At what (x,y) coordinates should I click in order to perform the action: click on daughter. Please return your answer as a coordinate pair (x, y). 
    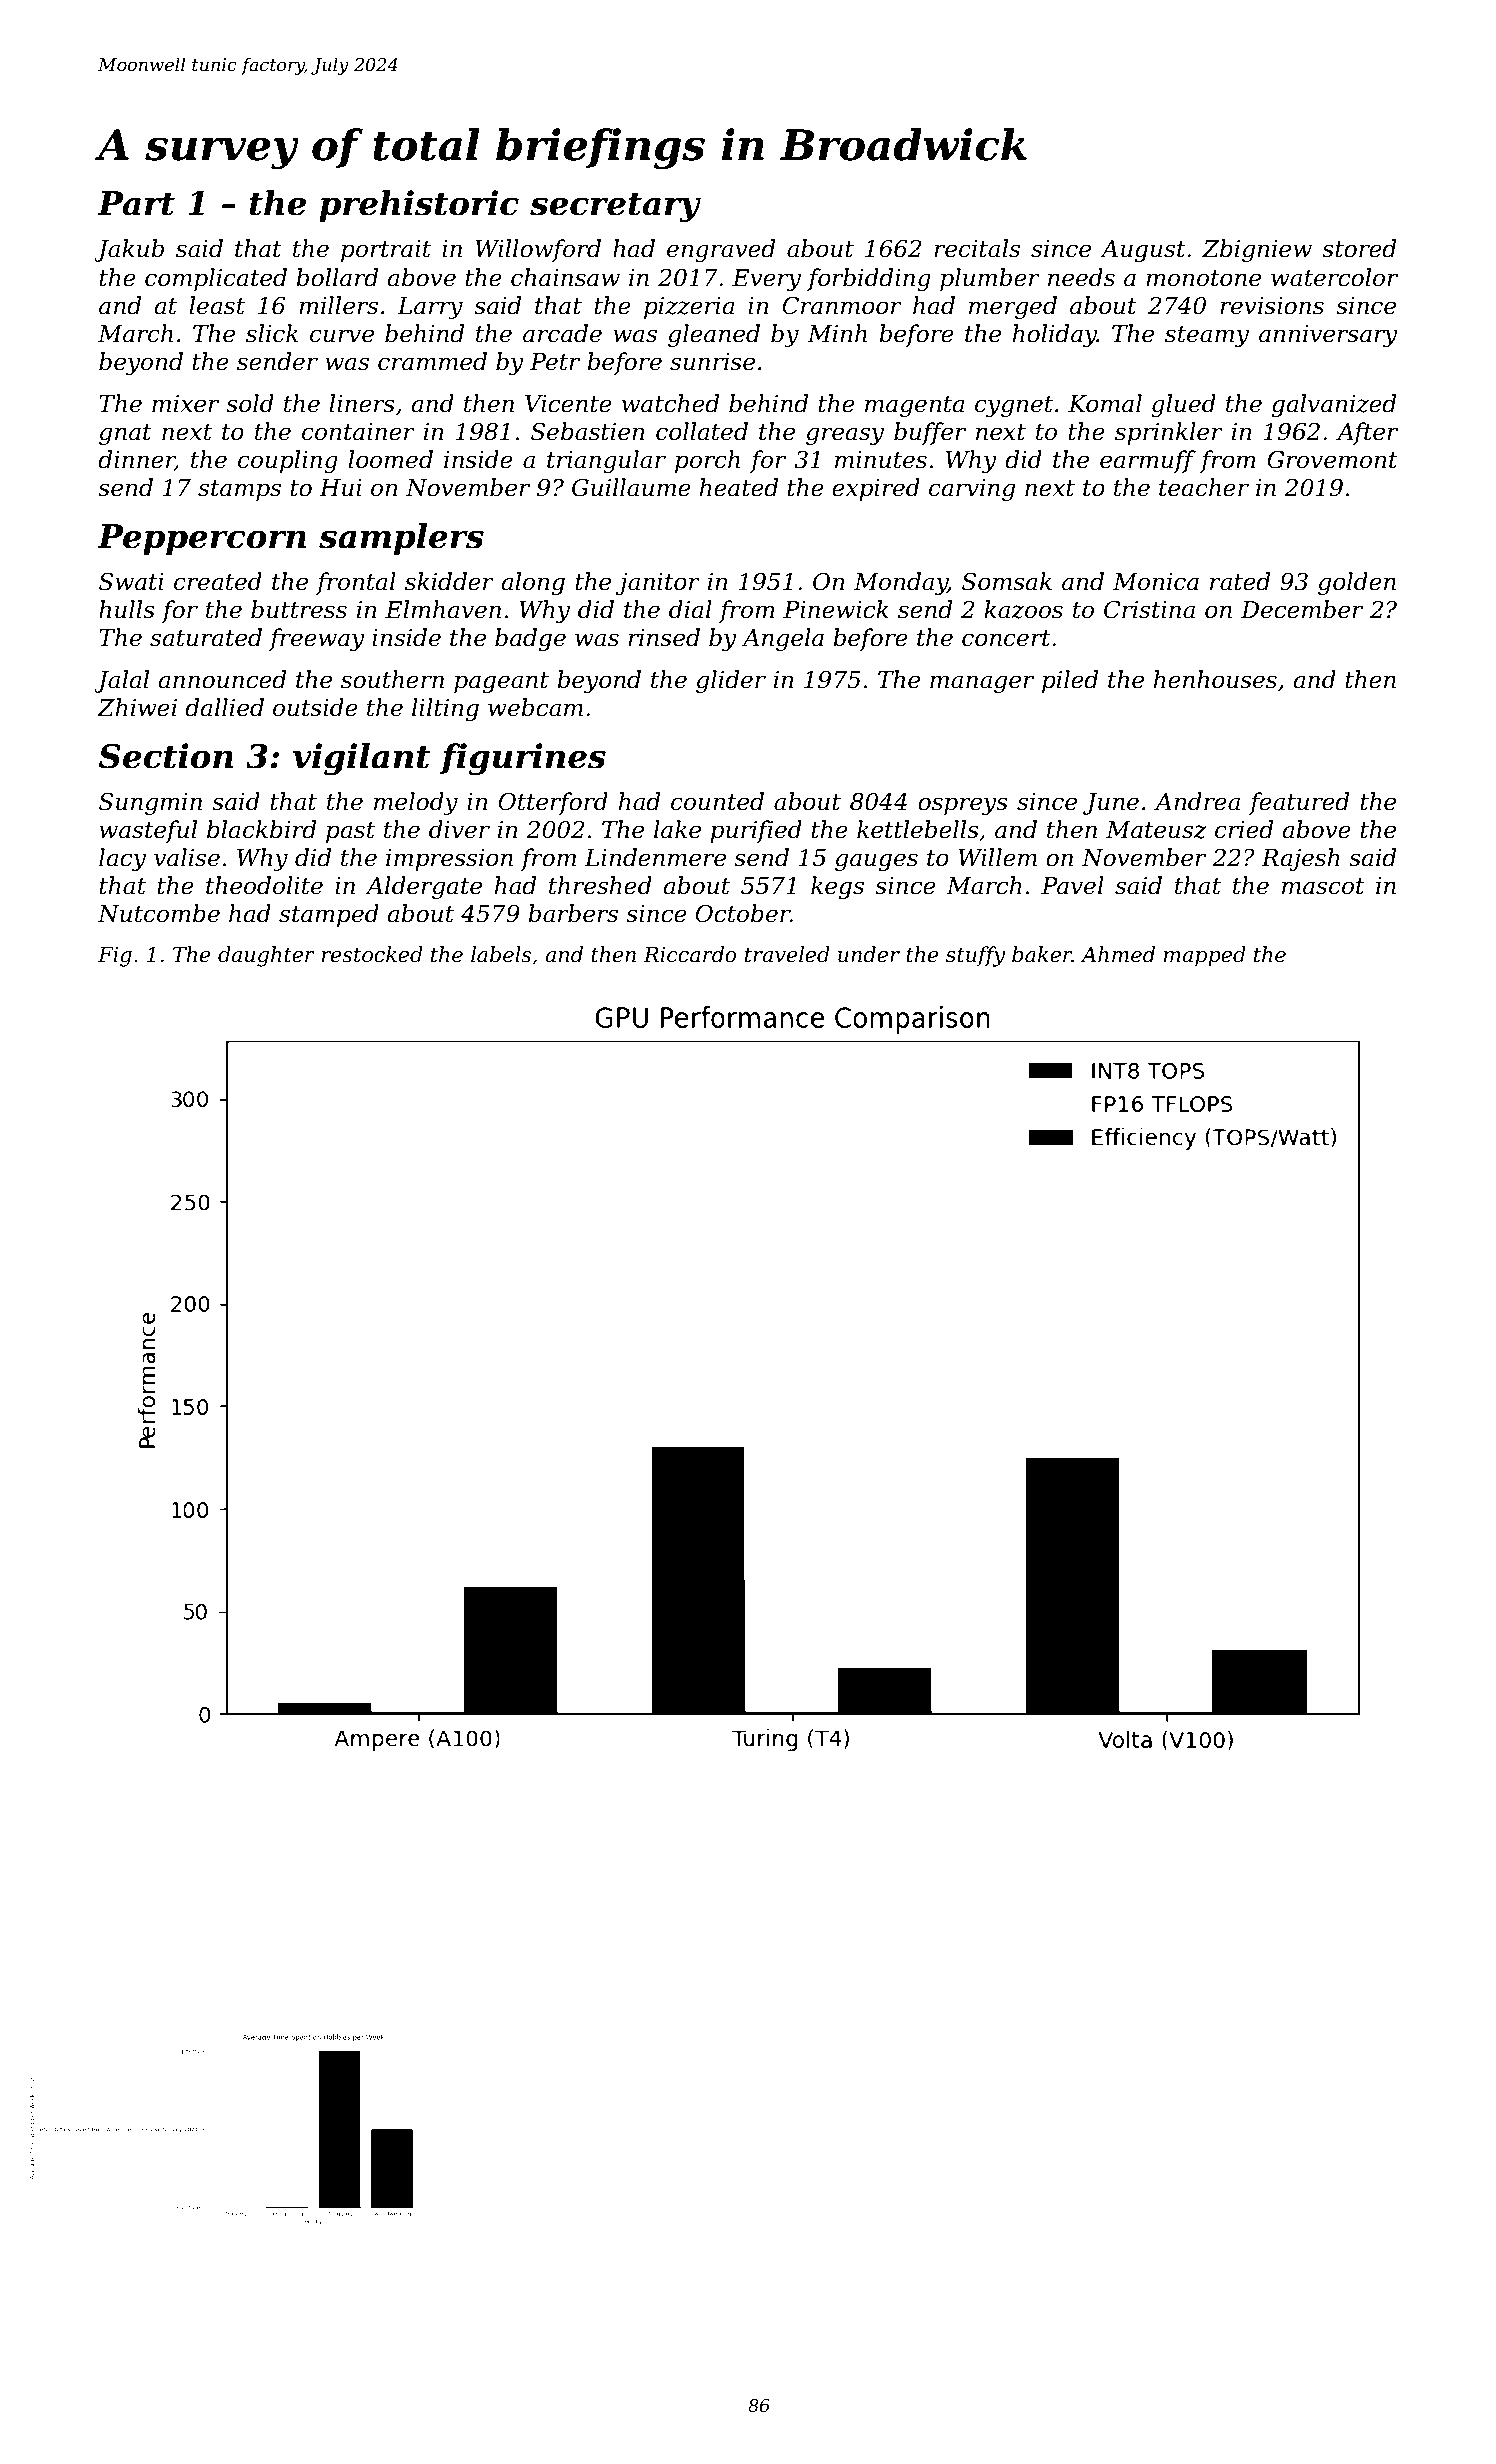
    Looking at the image, I should click on (266, 956).
